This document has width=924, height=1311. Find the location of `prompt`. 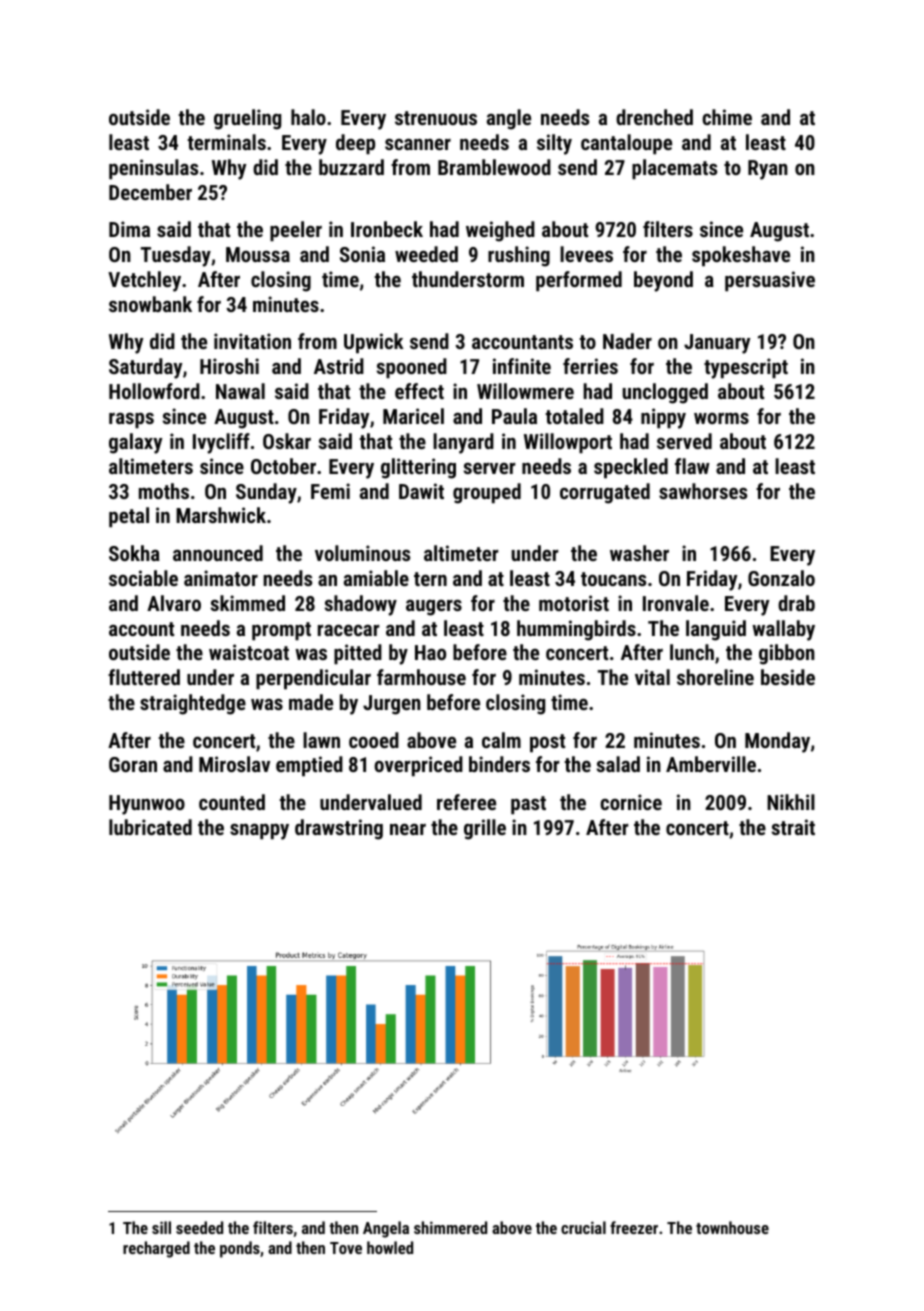

prompt is located at coordinates (281, 631).
